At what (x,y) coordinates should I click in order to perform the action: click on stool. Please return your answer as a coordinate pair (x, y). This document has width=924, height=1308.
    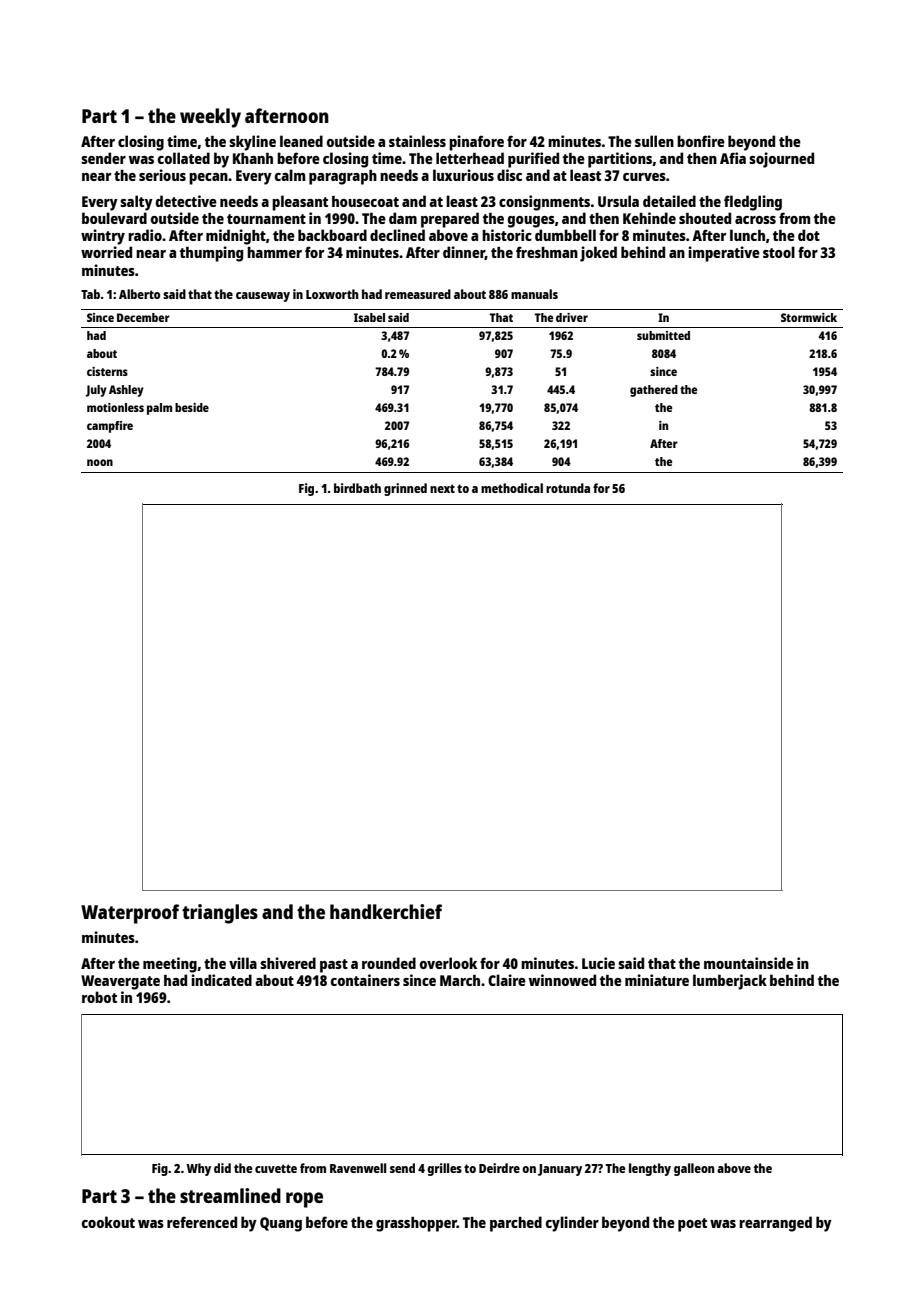
    Looking at the image, I should click on (779, 252).
